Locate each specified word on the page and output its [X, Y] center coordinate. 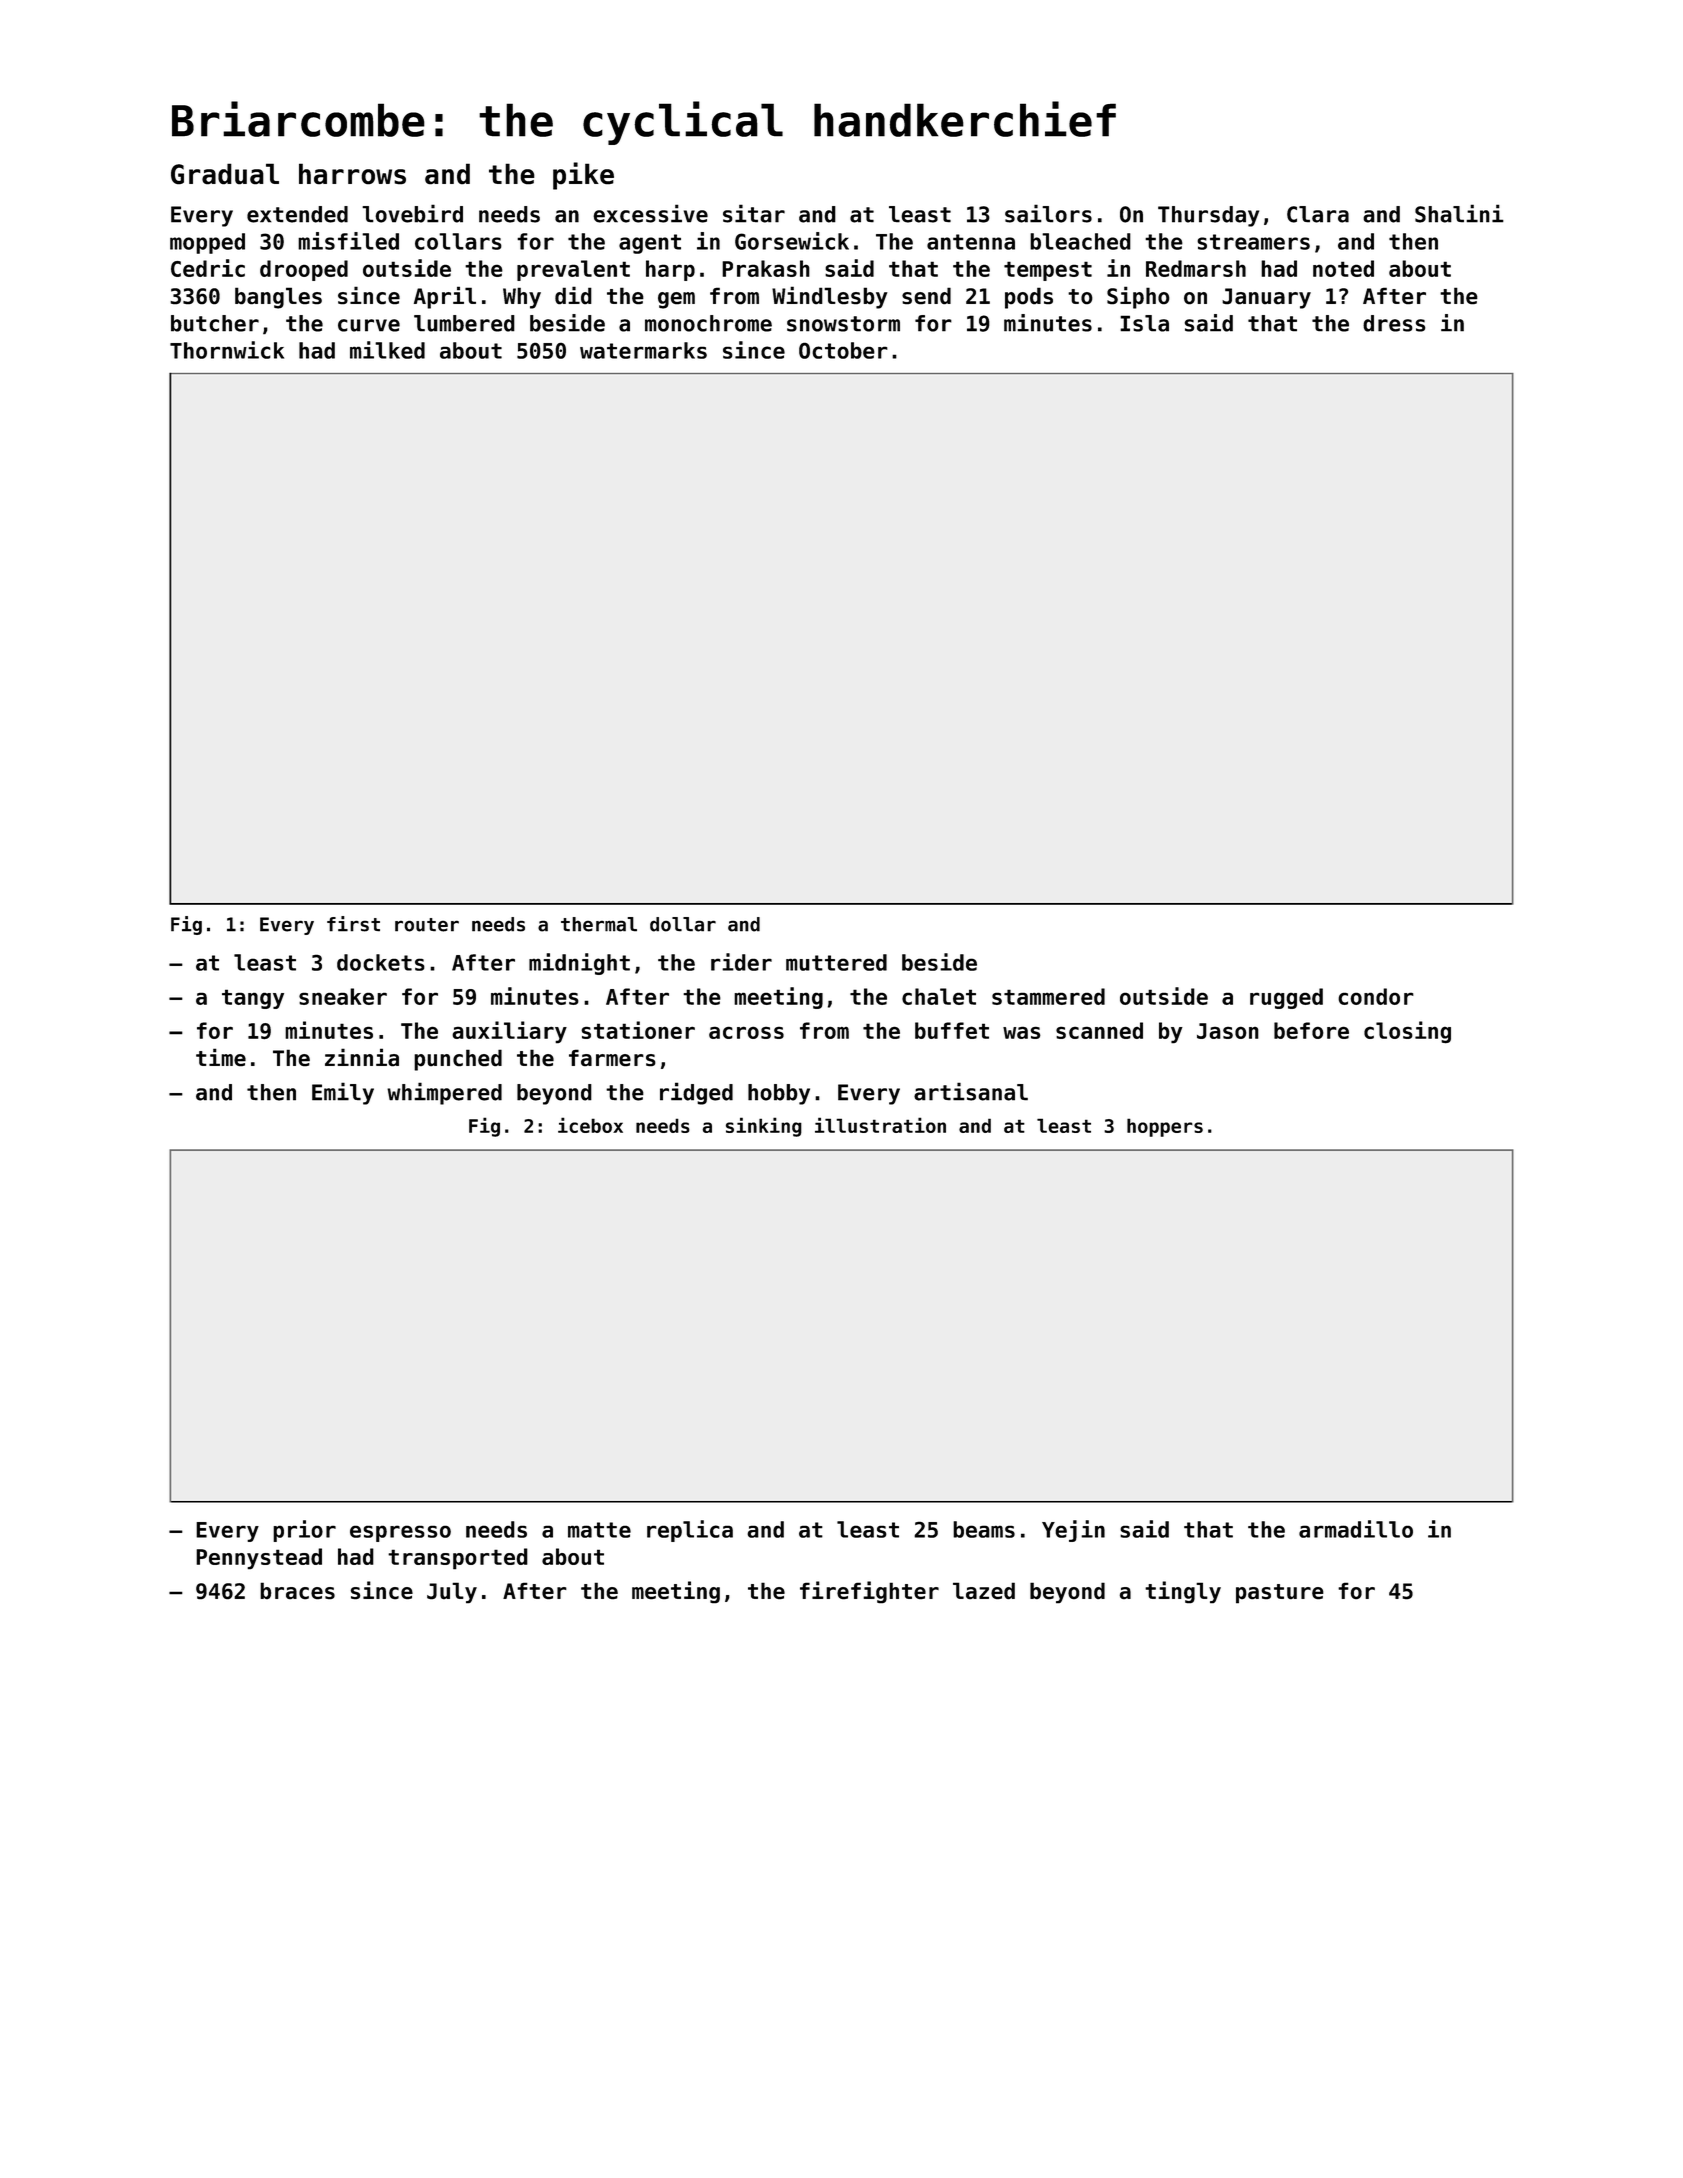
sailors [1048, 213]
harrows [352, 174]
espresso [400, 1533]
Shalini [1459, 213]
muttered [836, 962]
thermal [599, 924]
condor [1376, 996]
